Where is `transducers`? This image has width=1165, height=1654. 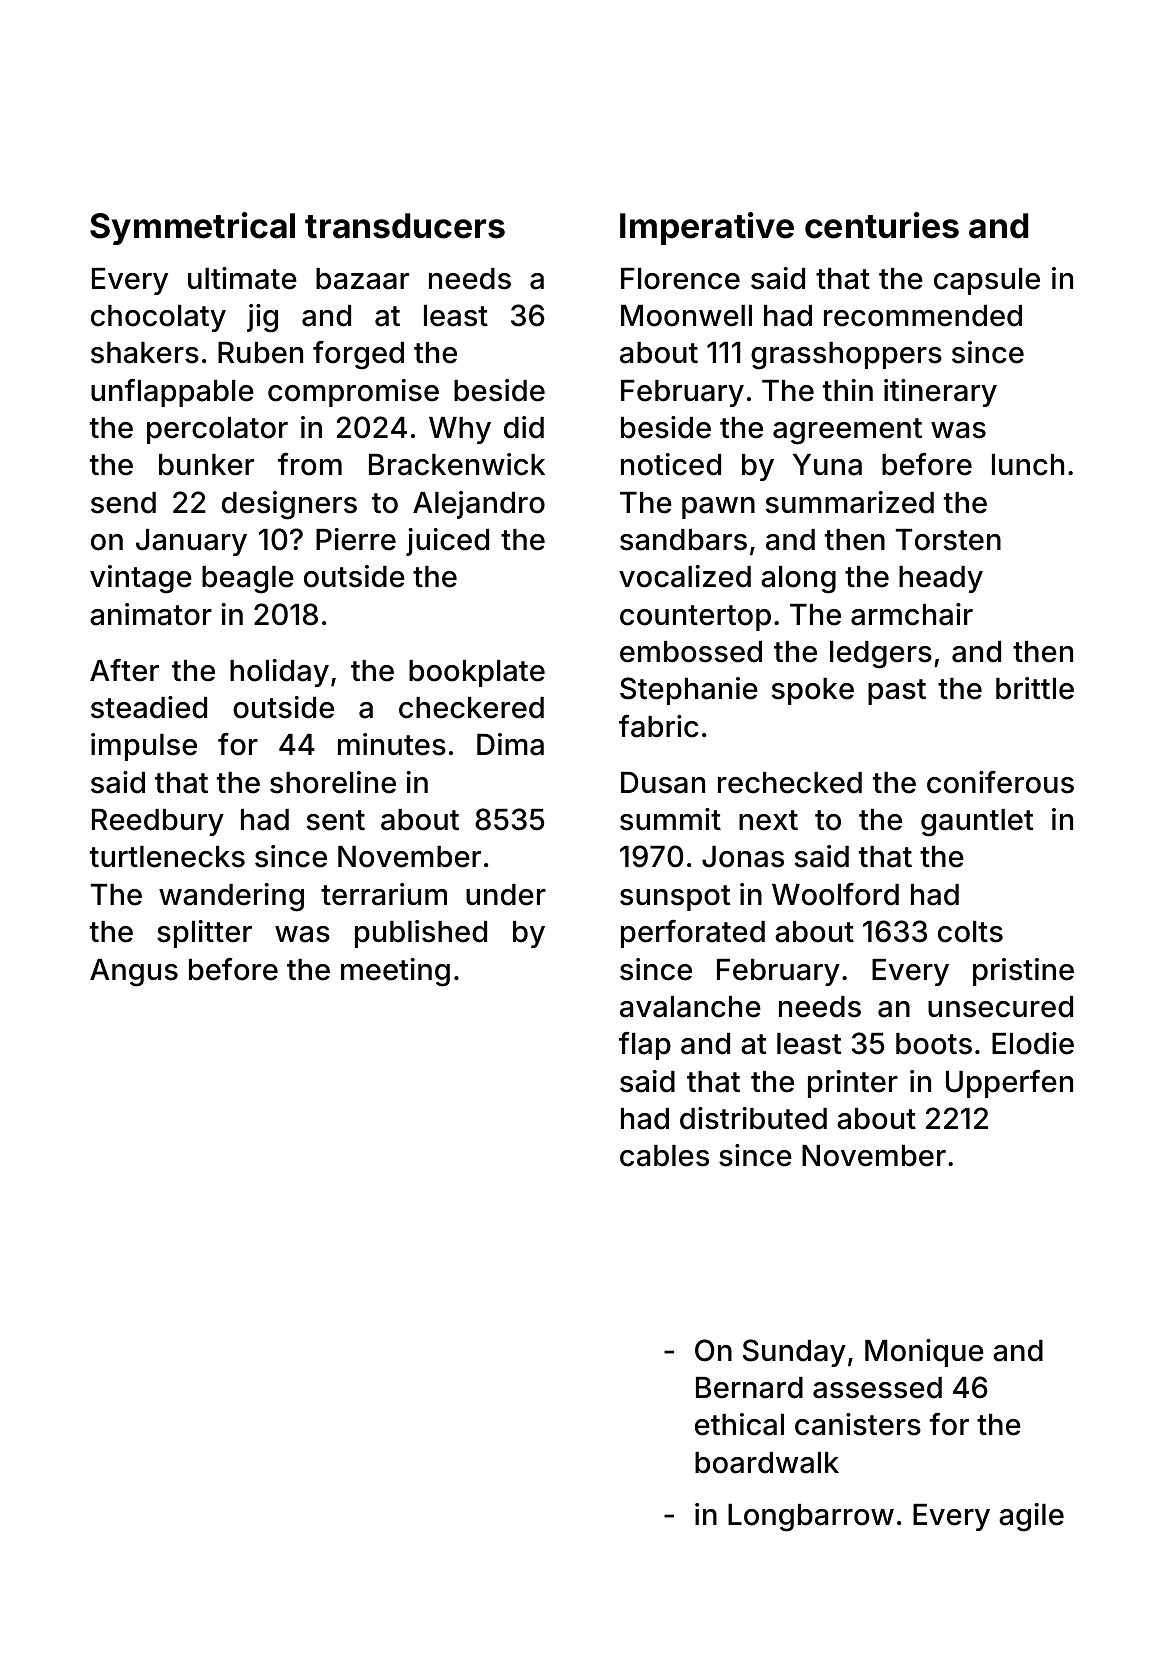 transducers is located at coordinates (405, 226).
